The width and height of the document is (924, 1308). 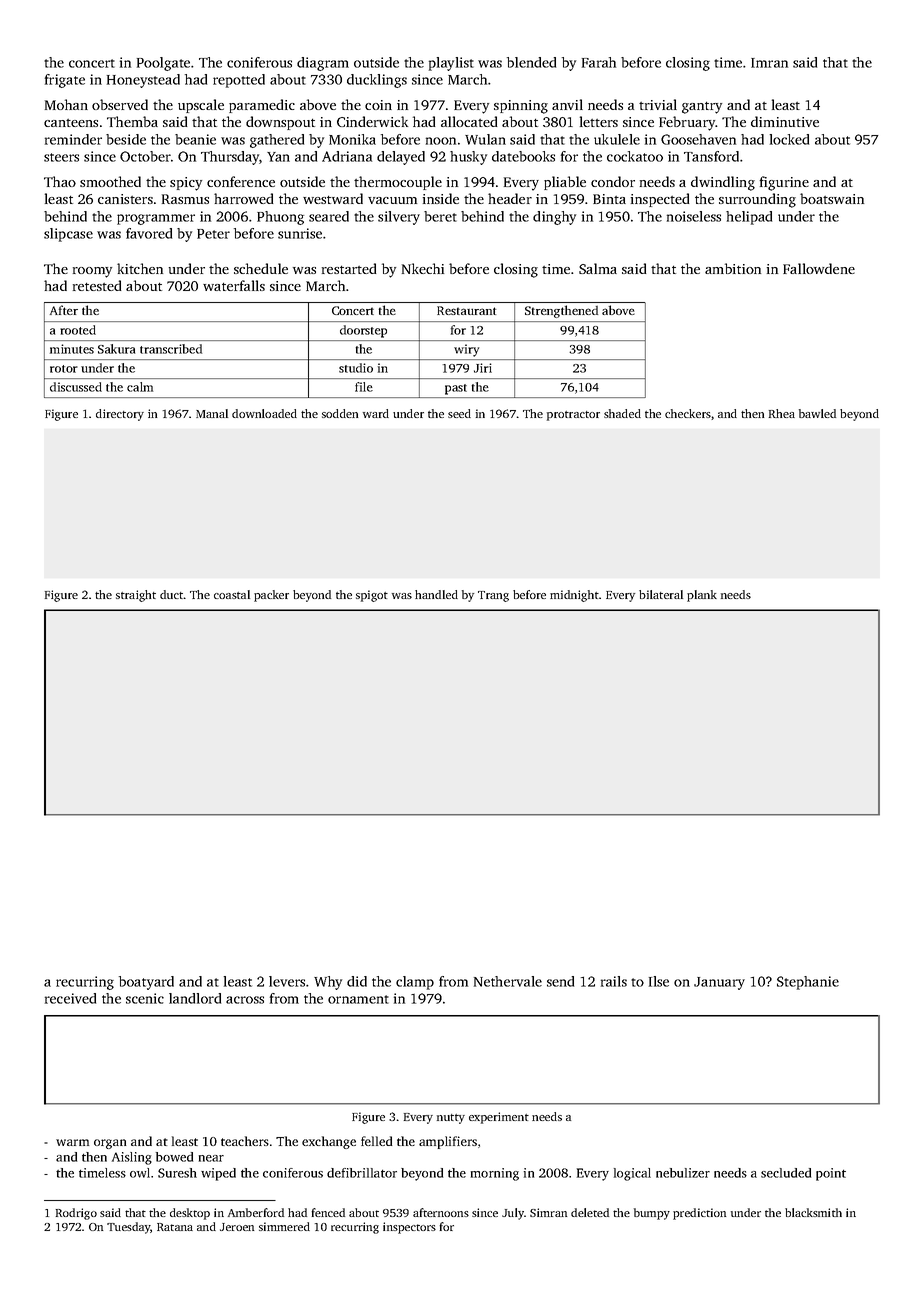 What do you see at coordinates (702, 596) in the document?
I see `plank` at bounding box center [702, 596].
